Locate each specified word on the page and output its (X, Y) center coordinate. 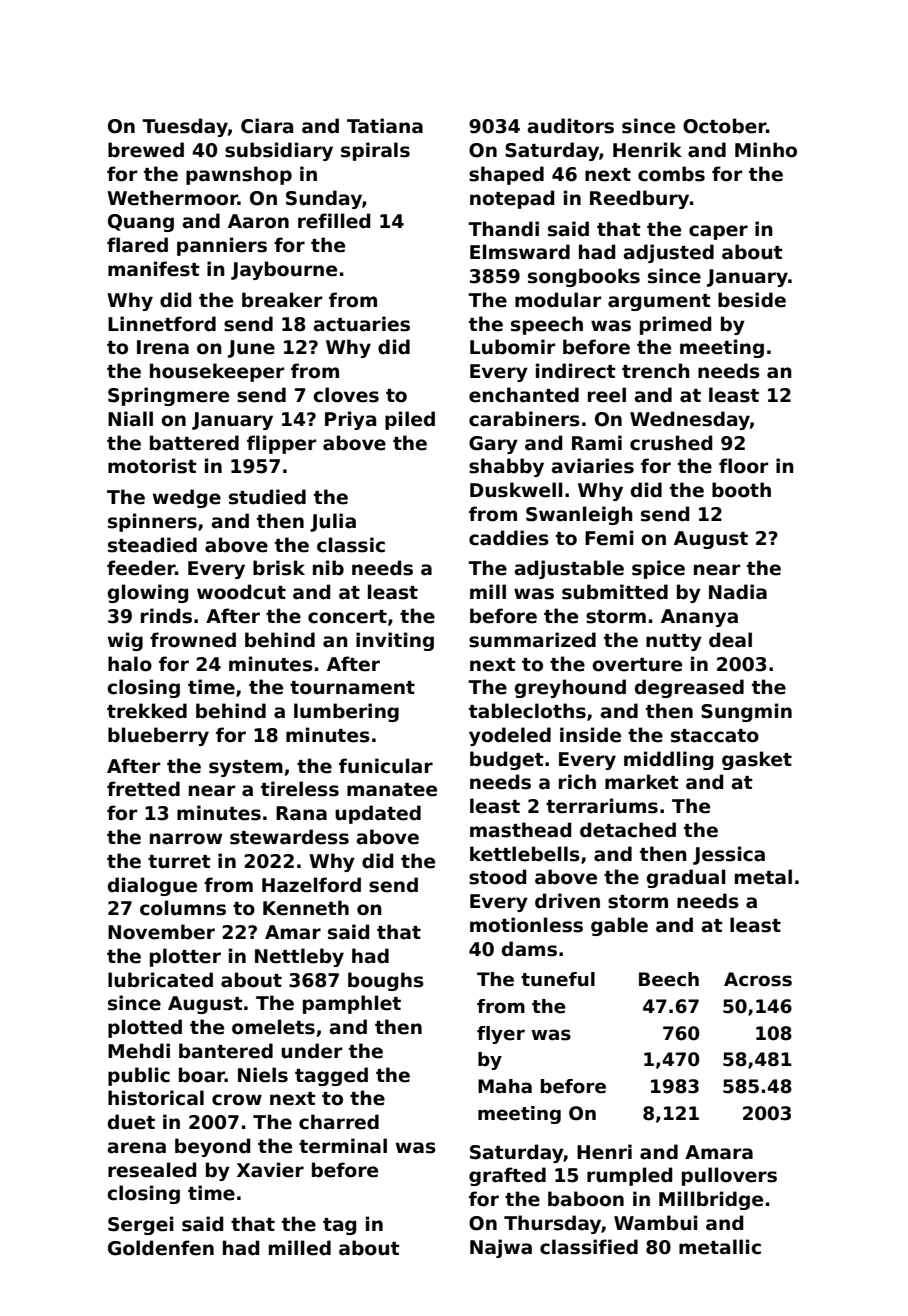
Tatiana (385, 126)
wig (125, 641)
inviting (395, 641)
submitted (615, 592)
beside (752, 300)
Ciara (267, 126)
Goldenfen (161, 1248)
